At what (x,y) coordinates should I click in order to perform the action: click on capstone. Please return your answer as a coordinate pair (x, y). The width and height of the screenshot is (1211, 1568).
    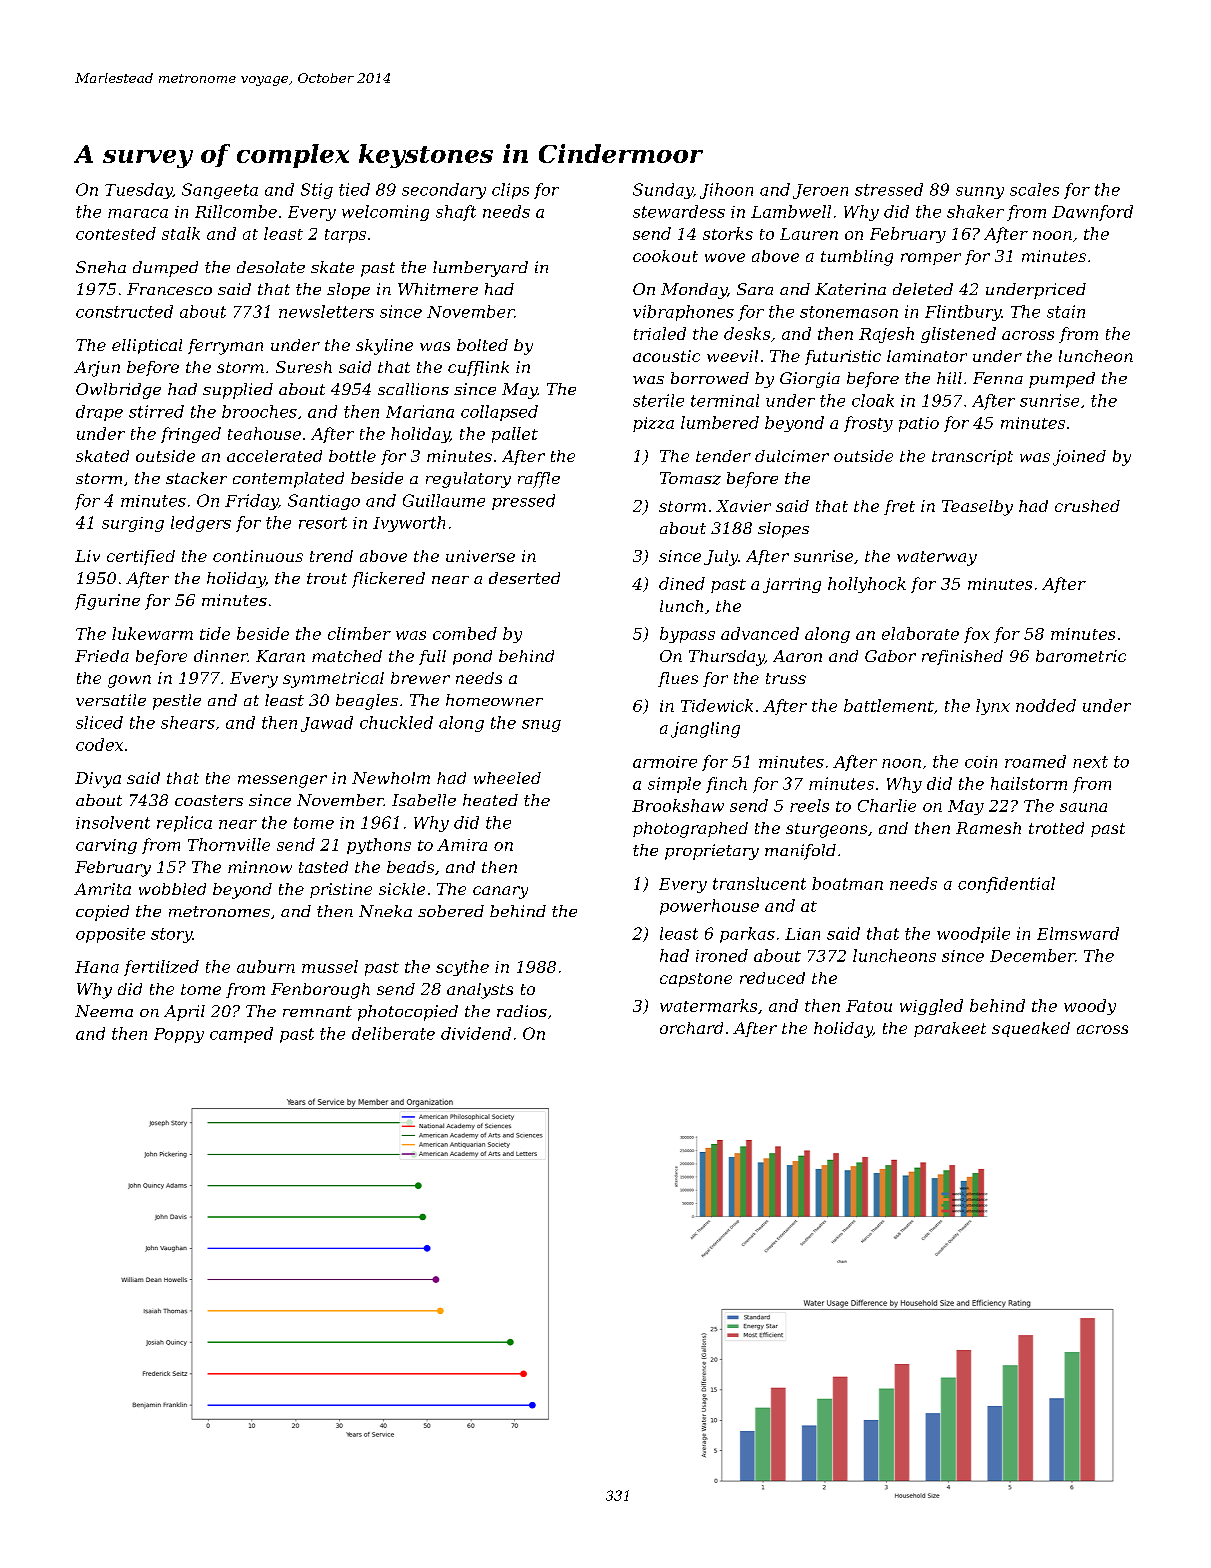
    Looking at the image, I should click on (696, 980).
